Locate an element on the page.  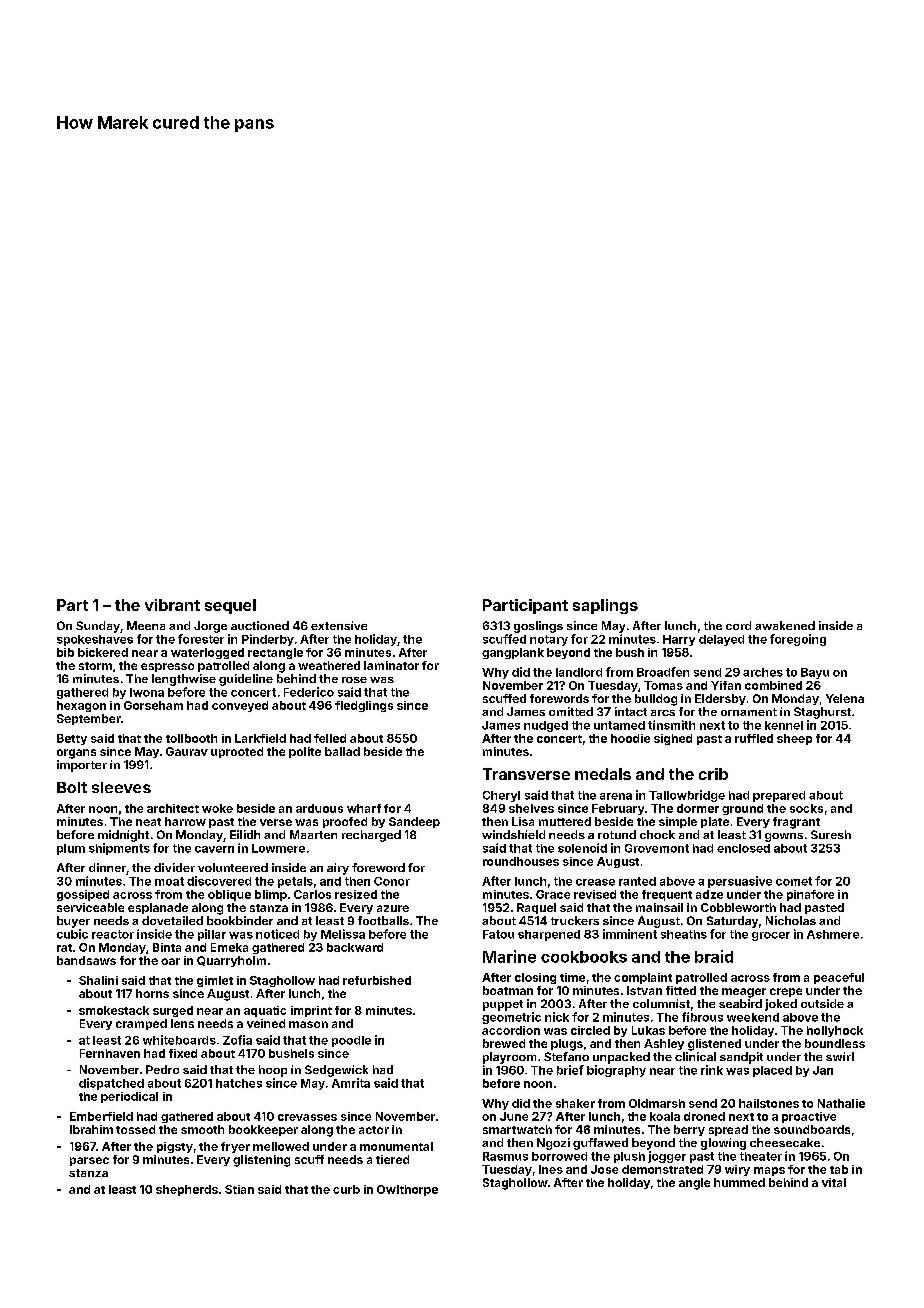
extensive is located at coordinates (339, 625).
